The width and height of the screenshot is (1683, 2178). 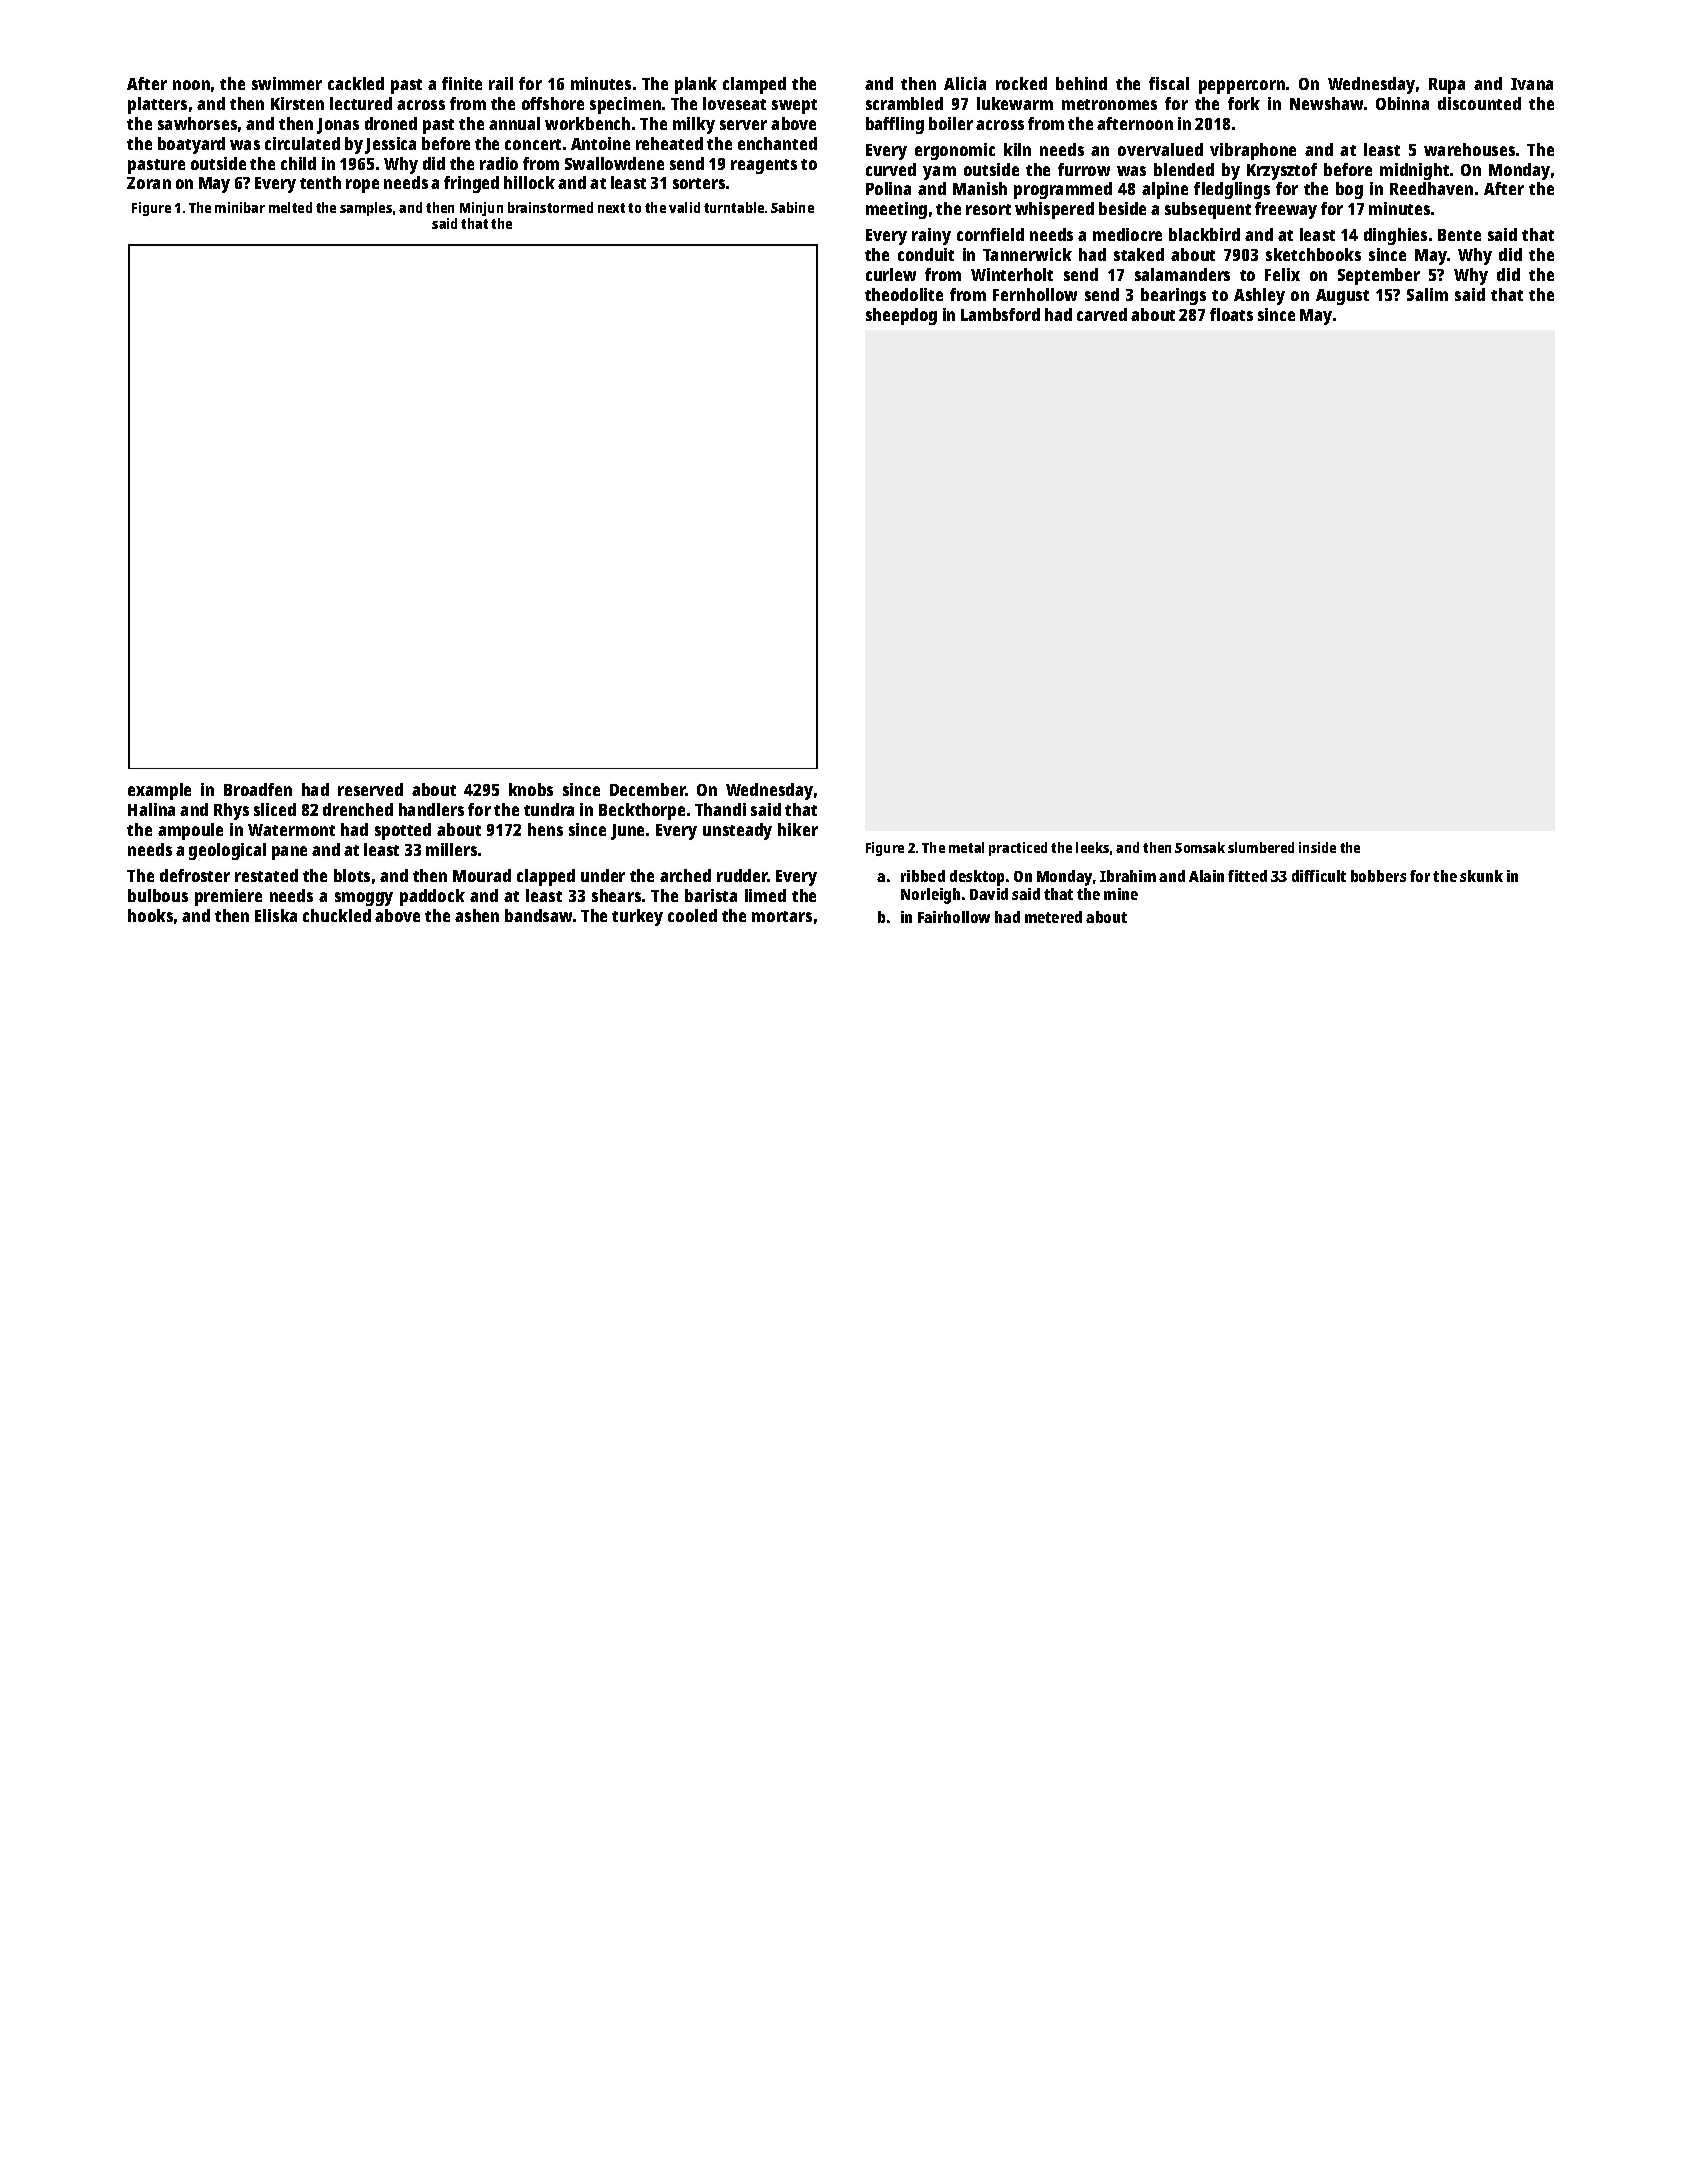 What do you see at coordinates (1427, 294) in the screenshot?
I see `Salim` at bounding box center [1427, 294].
